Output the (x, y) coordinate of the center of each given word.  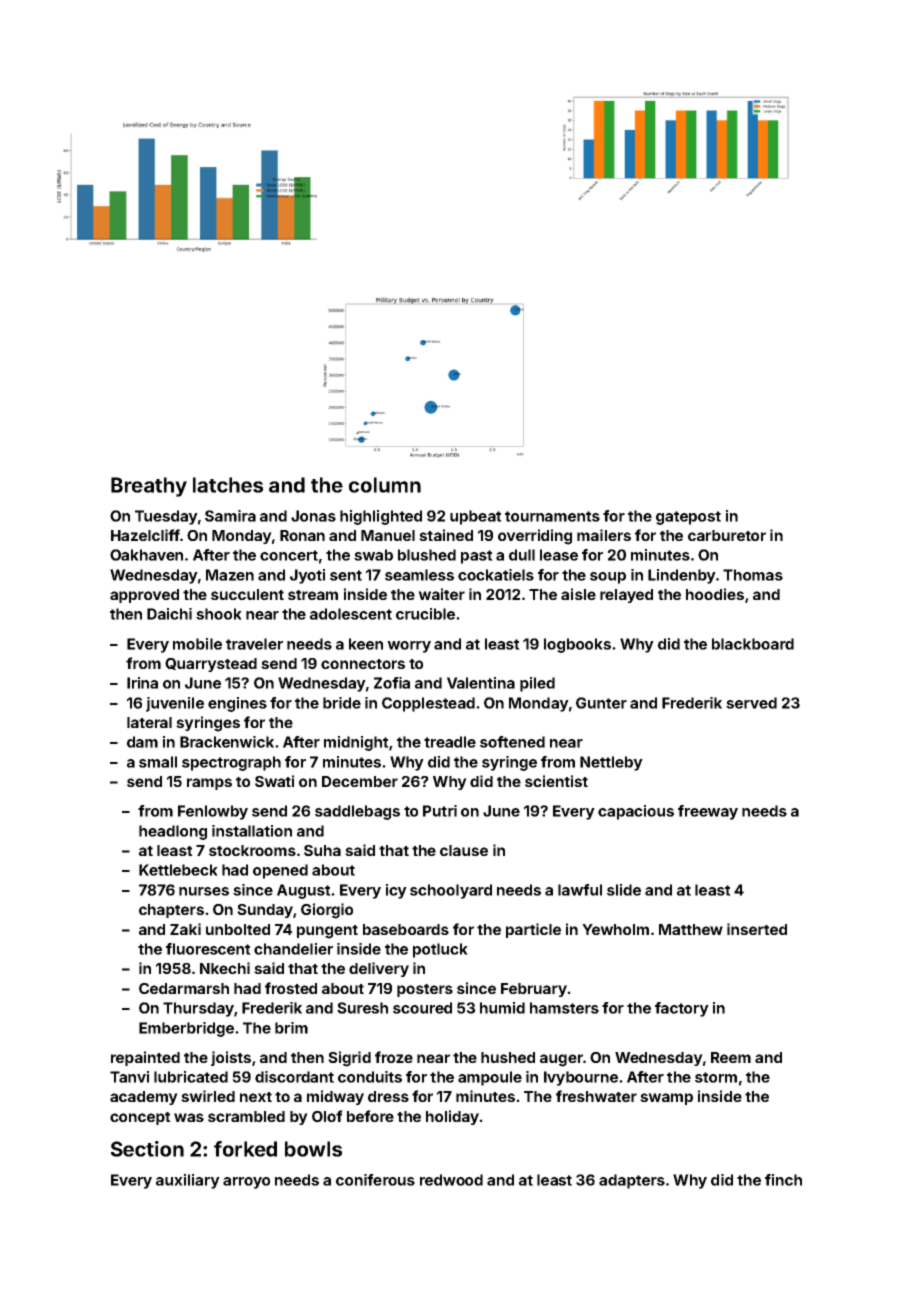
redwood (451, 1180)
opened (280, 871)
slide (624, 890)
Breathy (149, 487)
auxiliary (188, 1181)
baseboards (406, 929)
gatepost (688, 518)
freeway (708, 812)
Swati (274, 781)
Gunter (601, 703)
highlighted (381, 517)
